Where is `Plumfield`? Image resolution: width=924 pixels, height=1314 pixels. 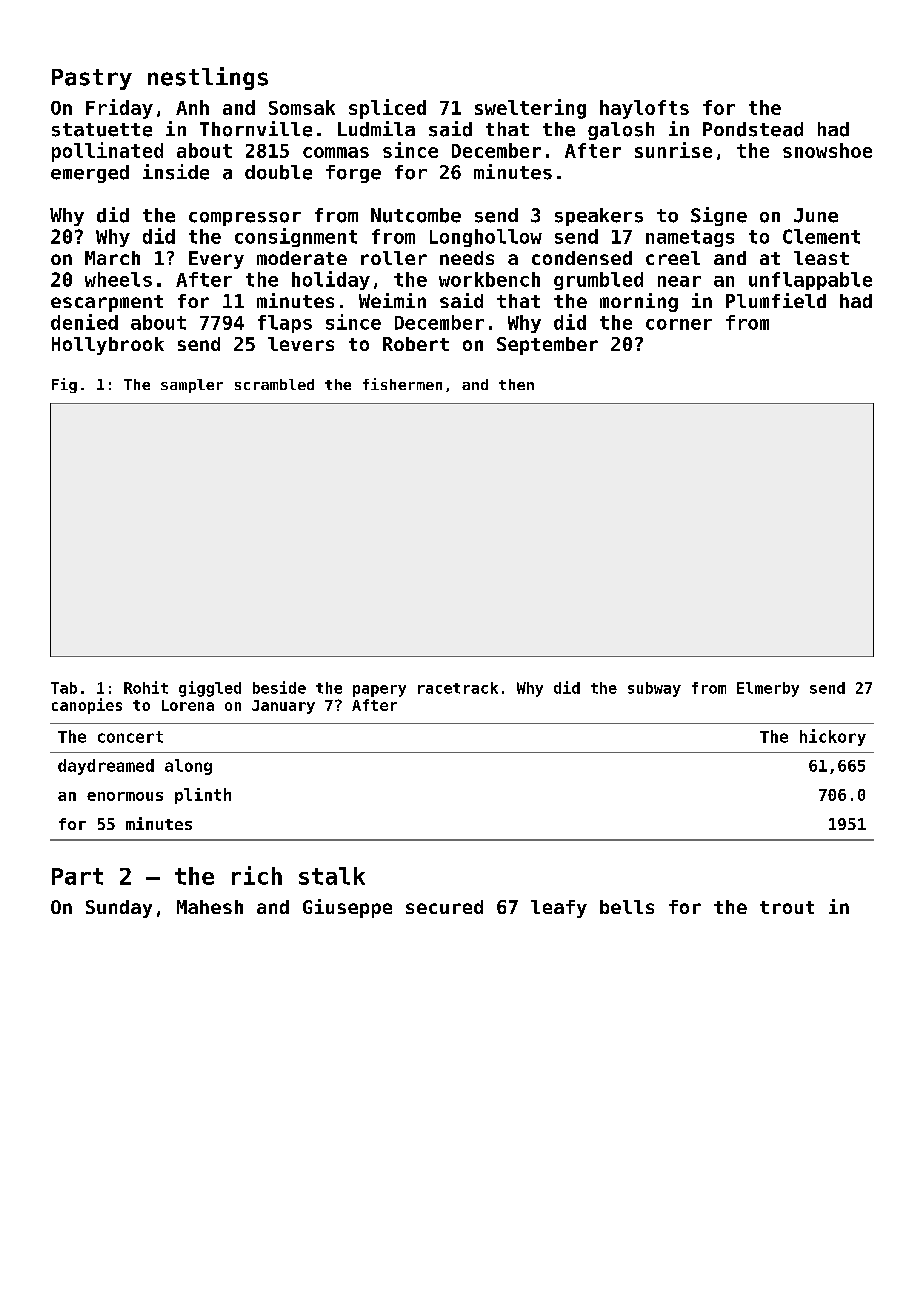
Plumfield is located at coordinates (776, 300).
